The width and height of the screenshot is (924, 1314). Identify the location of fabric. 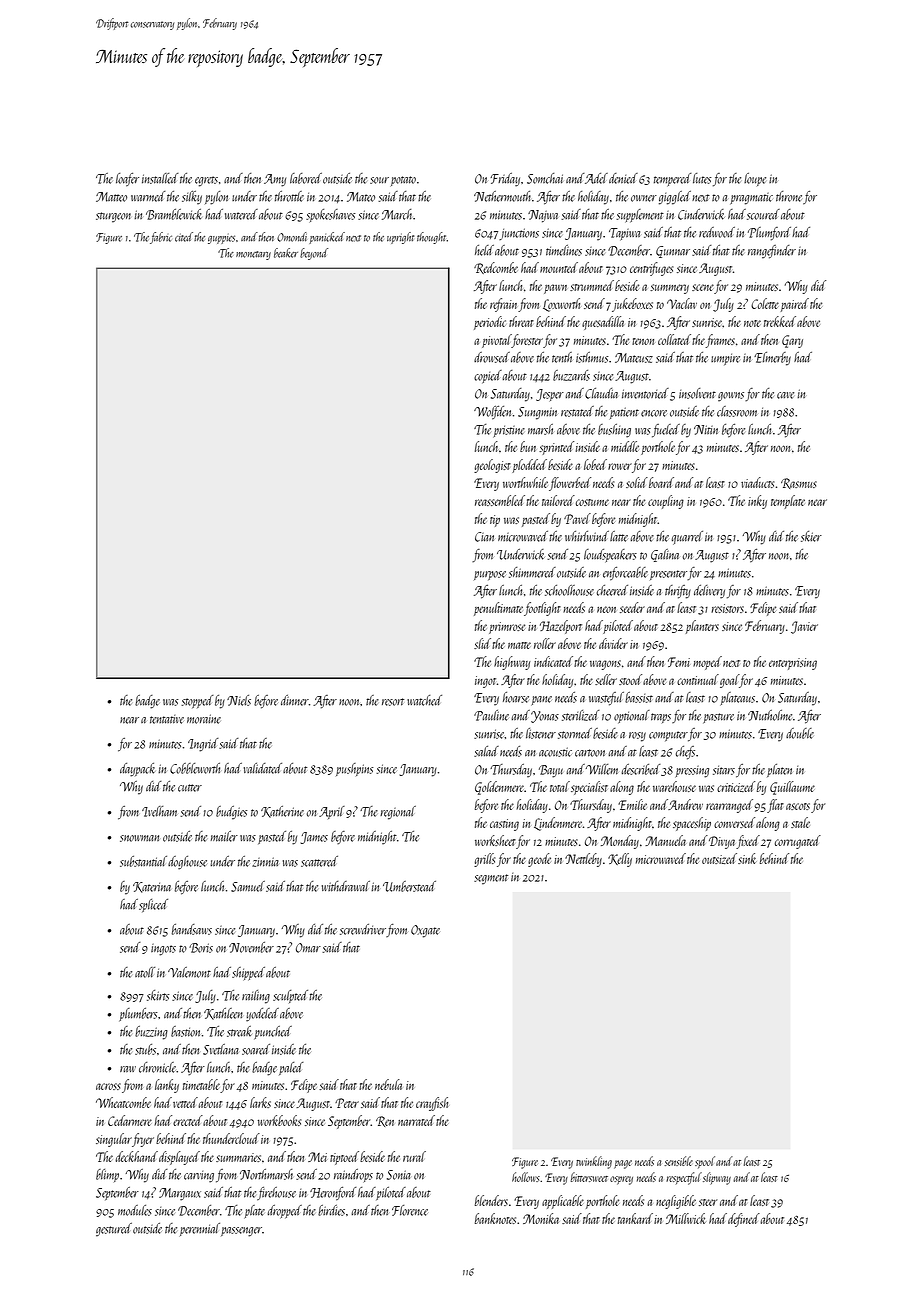
(161, 238).
